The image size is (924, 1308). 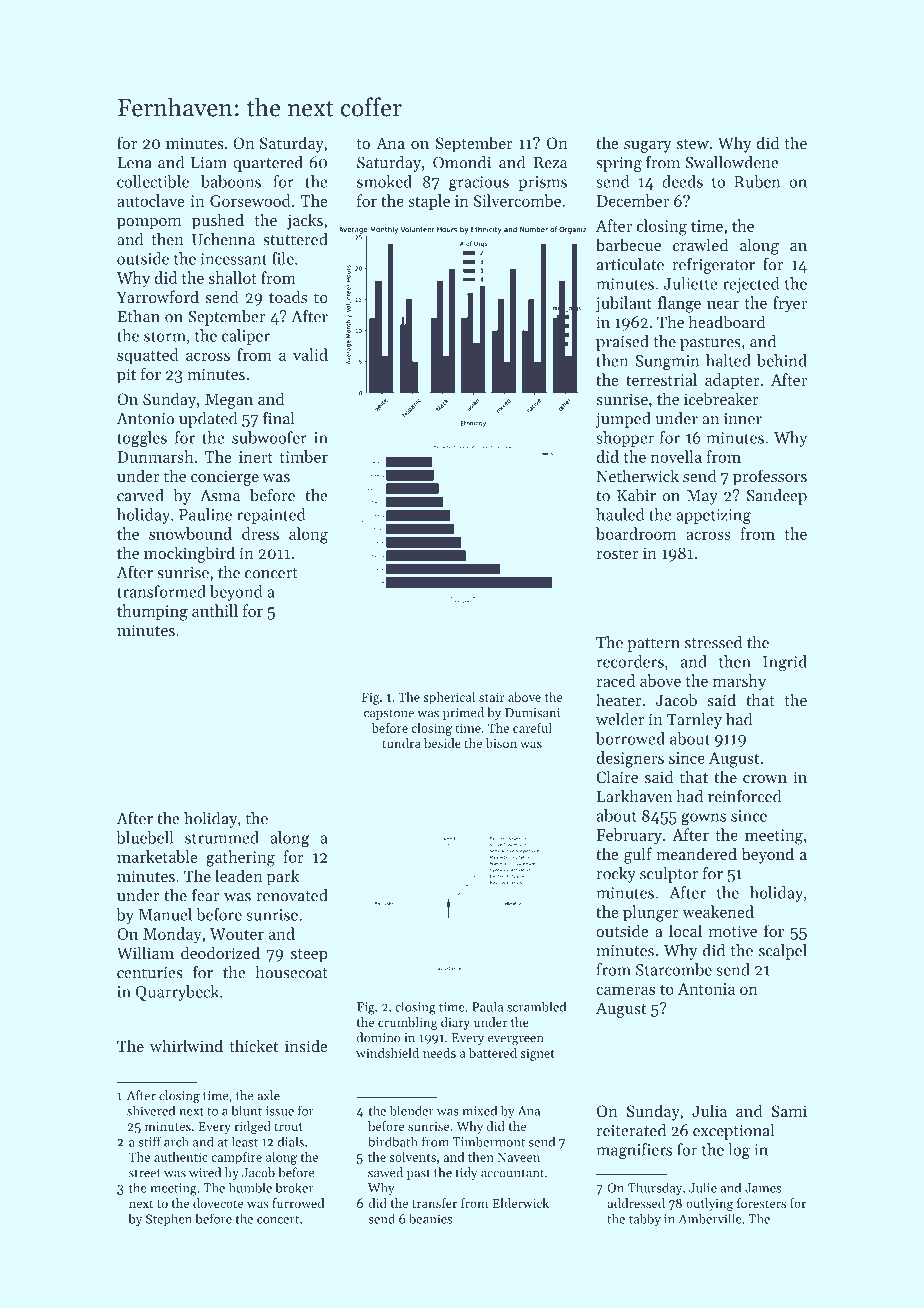 I want to click on praised, so click(x=622, y=343).
